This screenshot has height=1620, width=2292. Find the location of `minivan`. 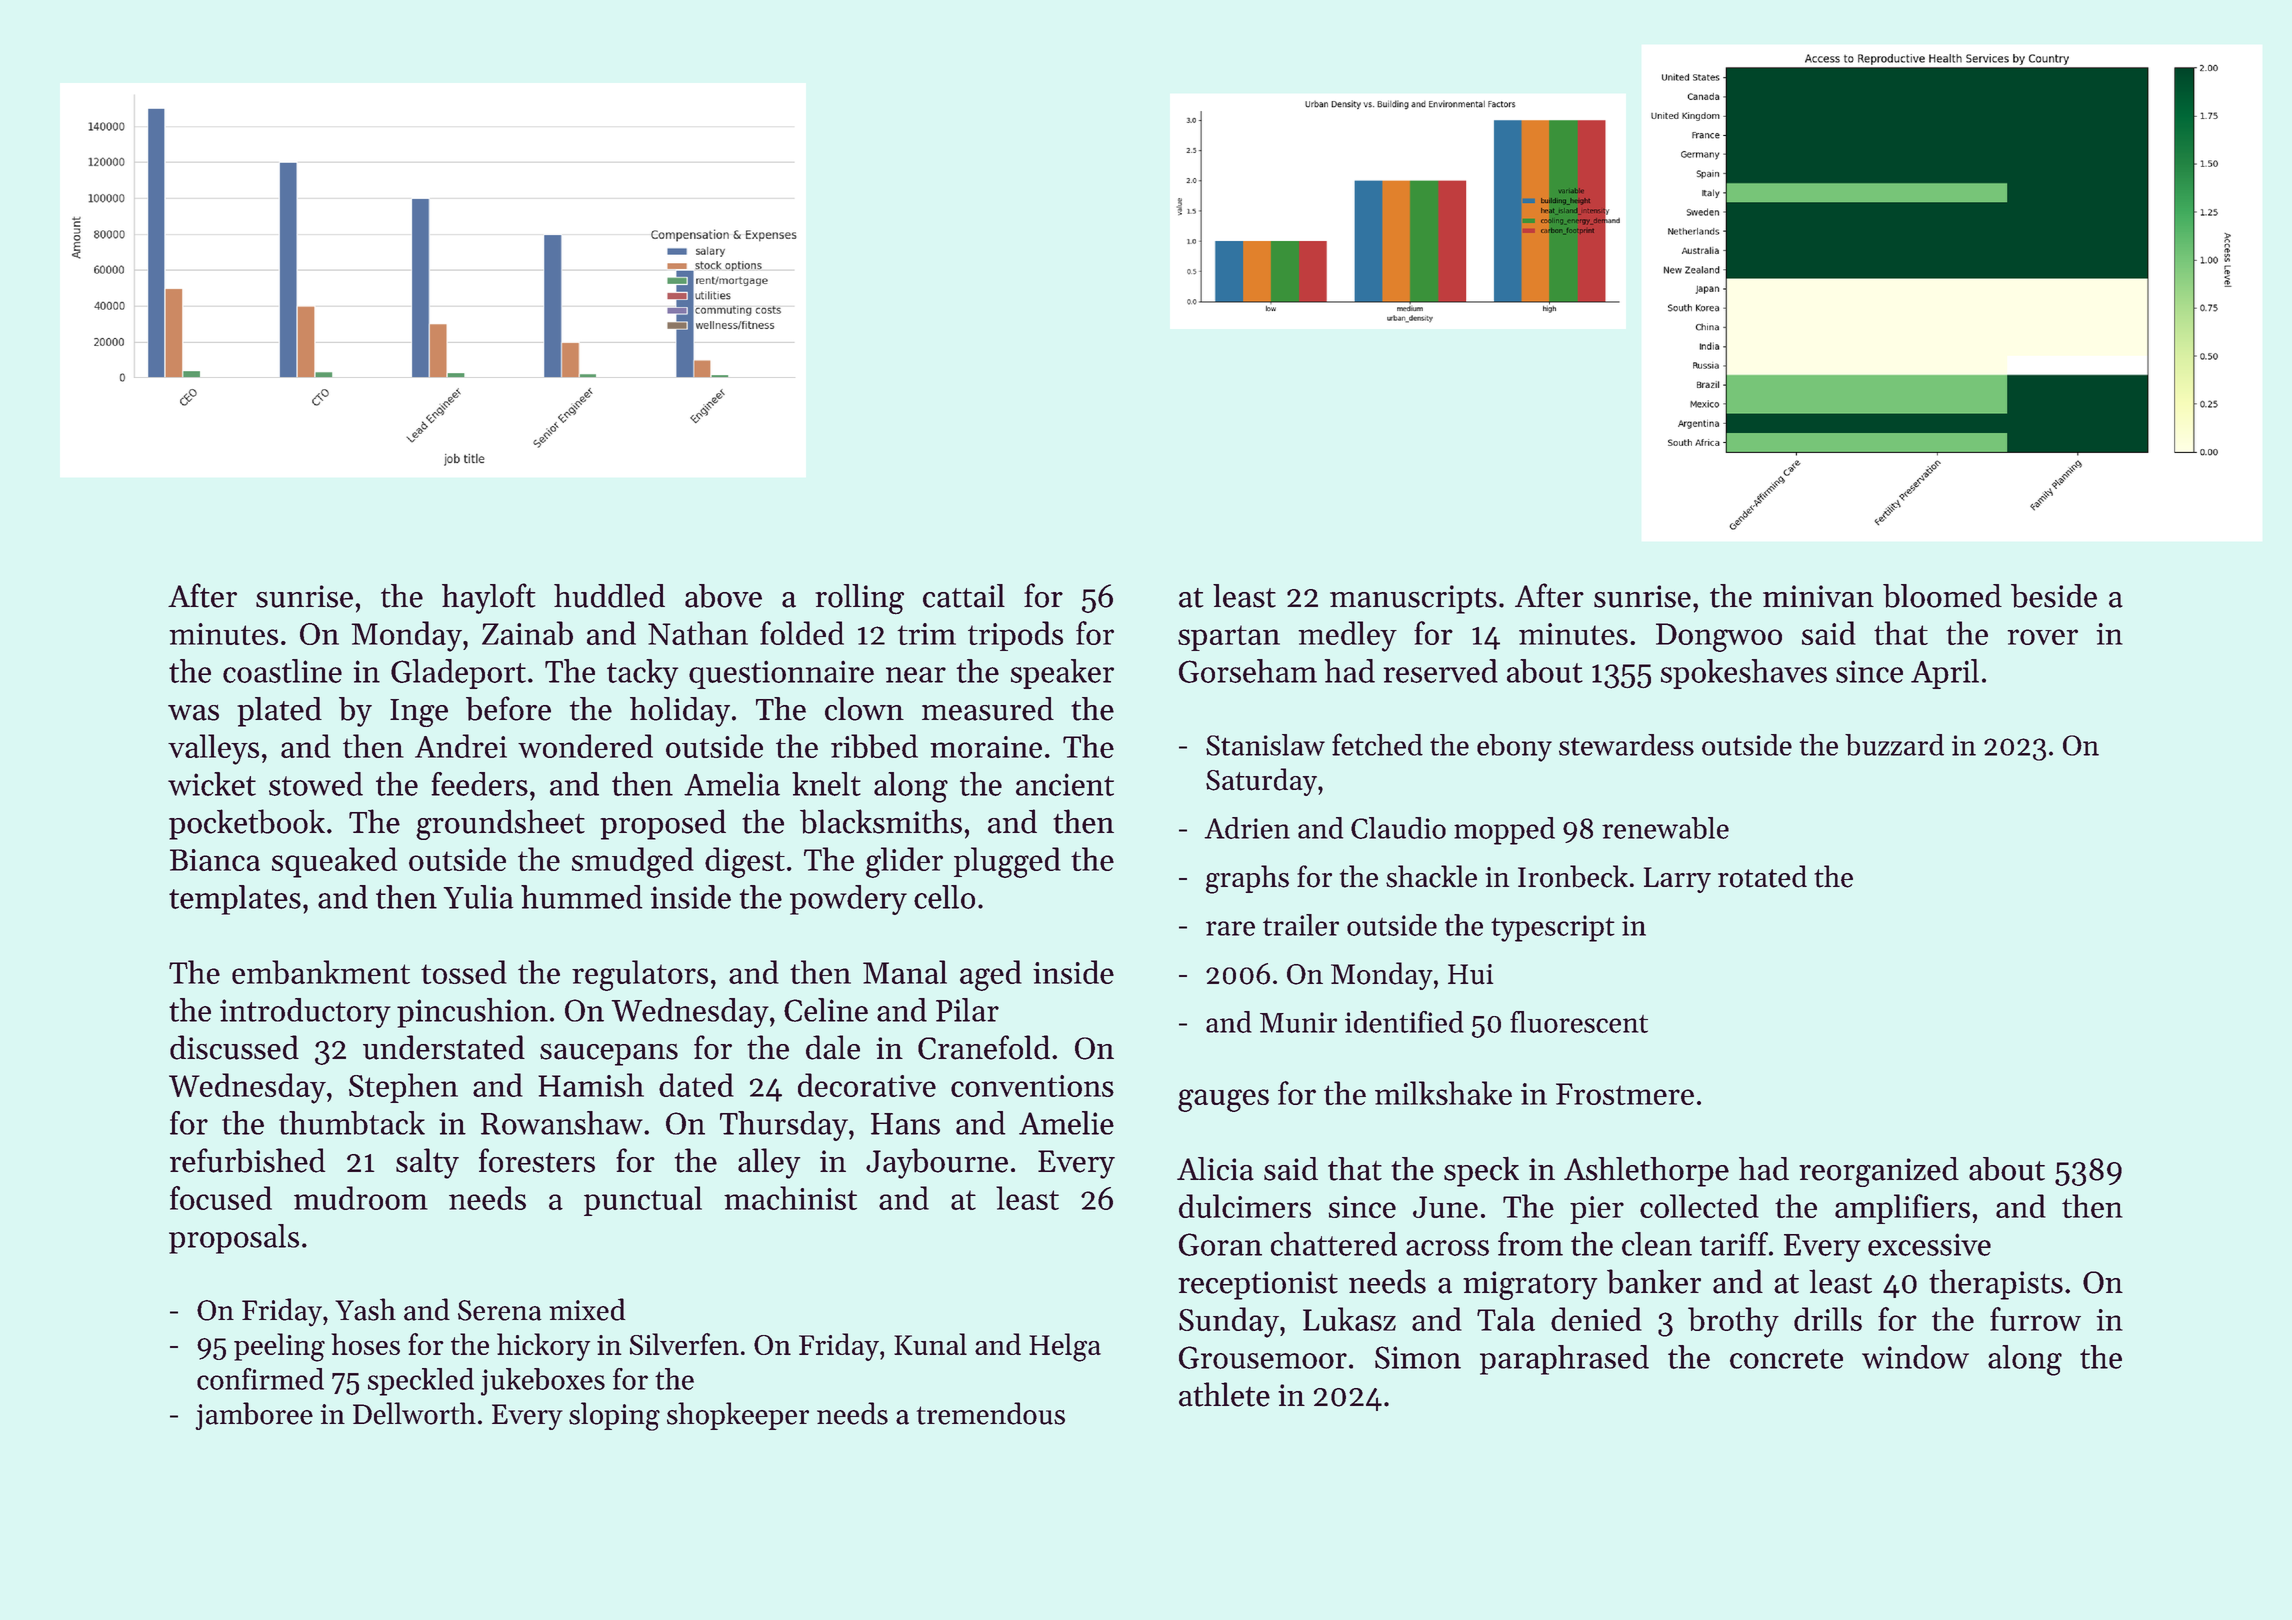

minivan is located at coordinates (1818, 596).
